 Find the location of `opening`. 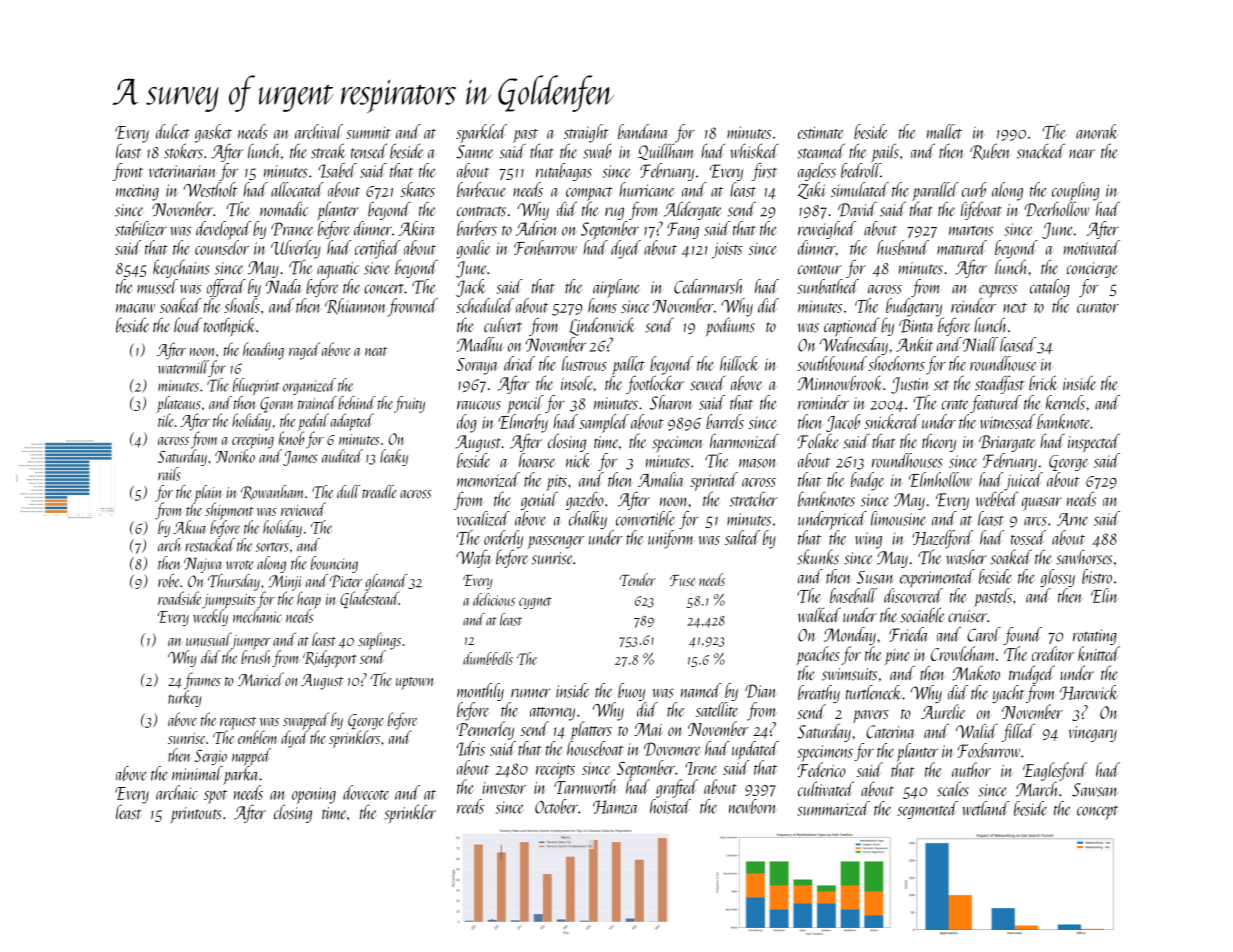

opening is located at coordinates (314, 795).
